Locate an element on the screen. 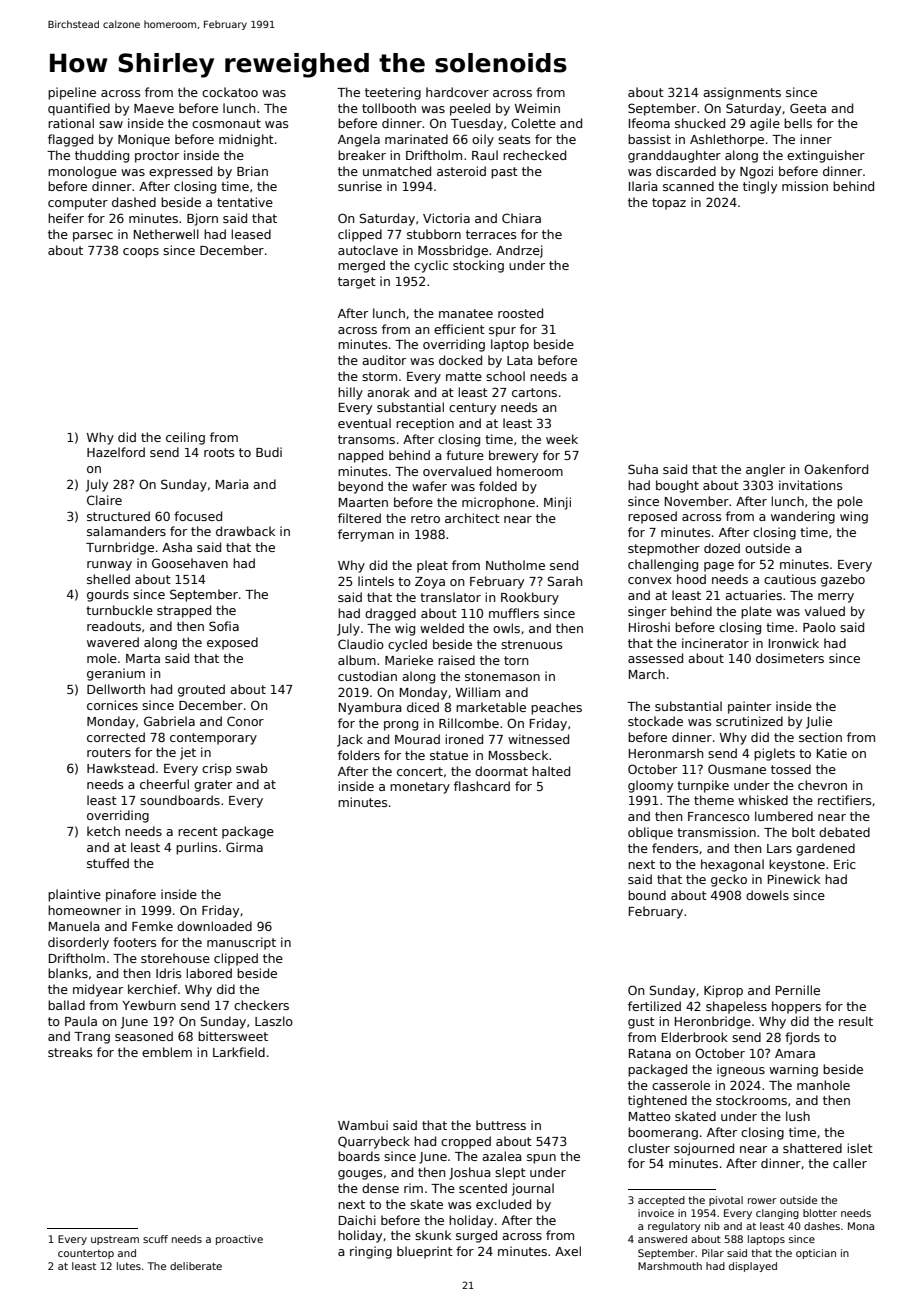 The width and height of the screenshot is (924, 1308). teetering is located at coordinates (393, 93).
